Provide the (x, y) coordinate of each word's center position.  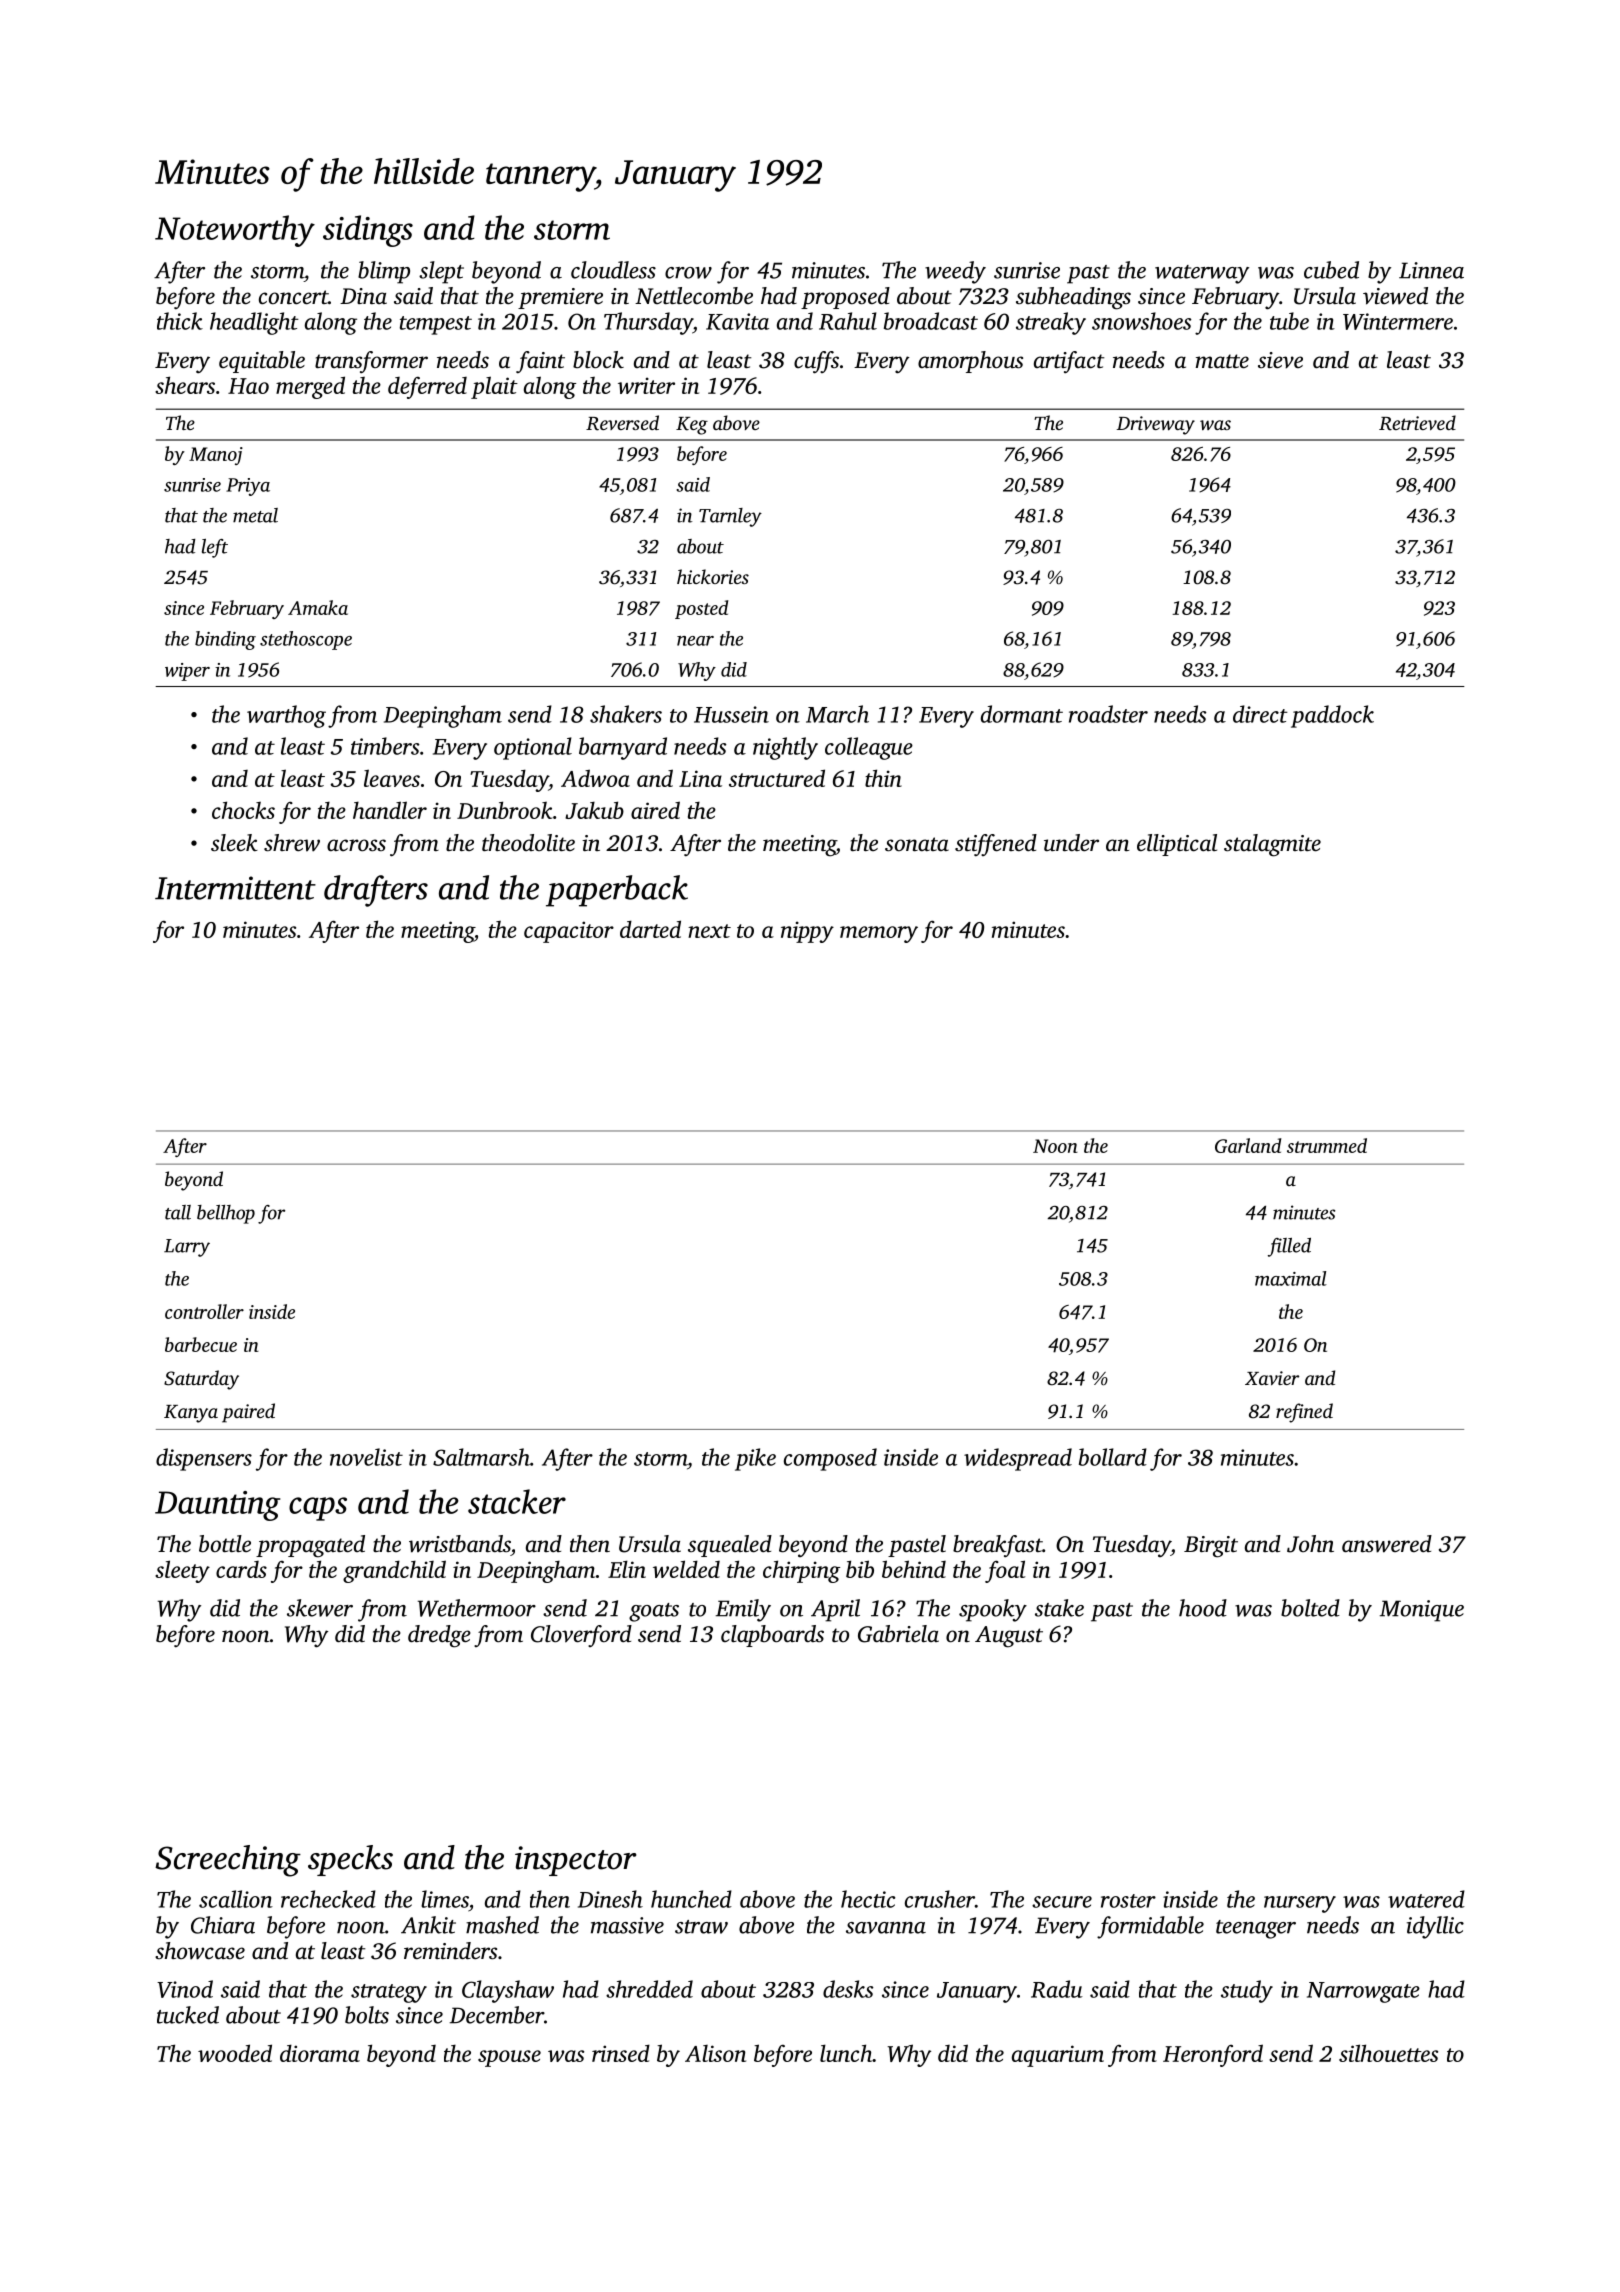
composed (830, 1459)
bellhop (226, 1214)
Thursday (648, 323)
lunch (846, 2053)
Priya (248, 487)
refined (1304, 1413)
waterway (1202, 274)
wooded (235, 2053)
